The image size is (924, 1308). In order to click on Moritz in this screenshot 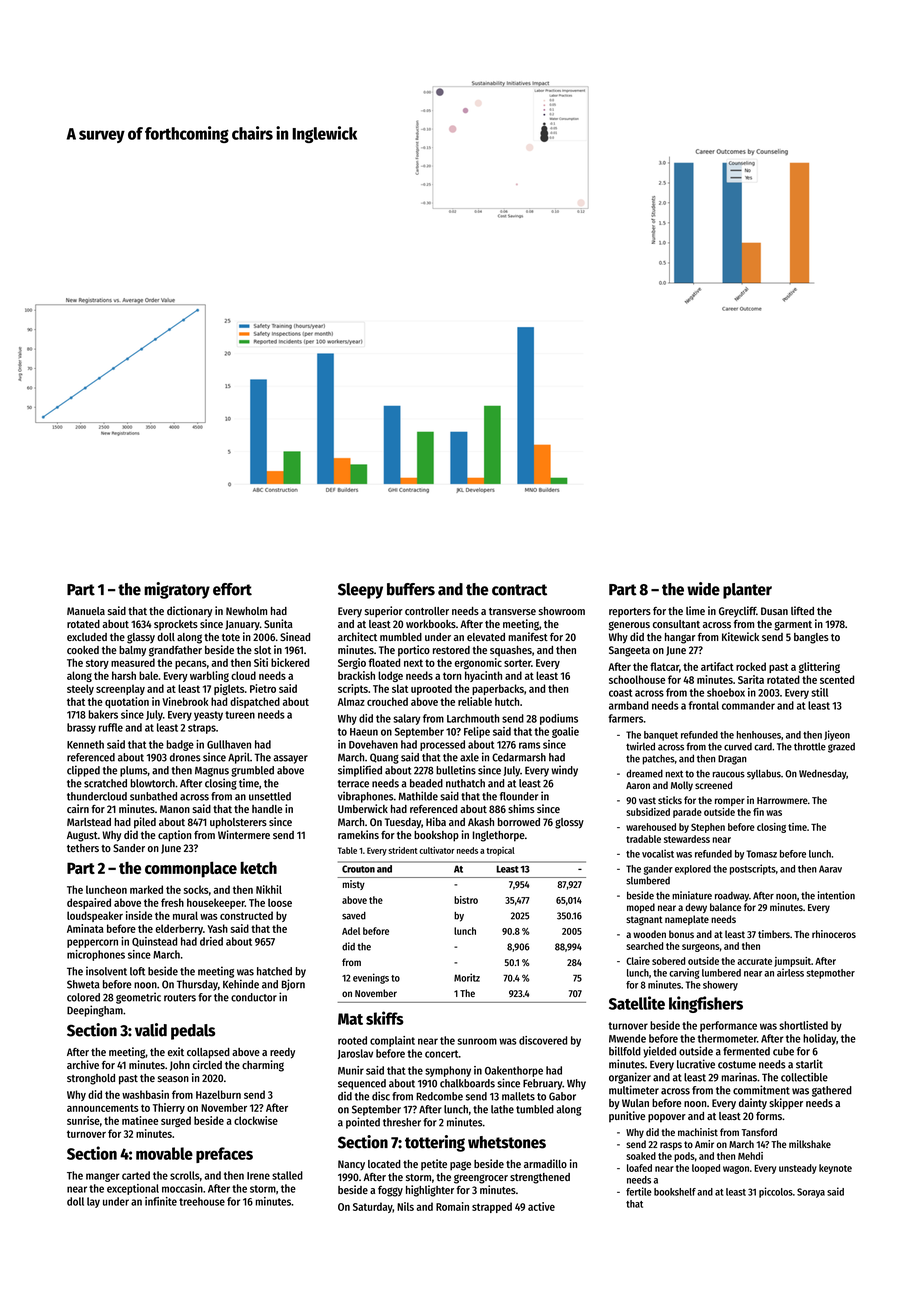, I will do `click(467, 977)`.
